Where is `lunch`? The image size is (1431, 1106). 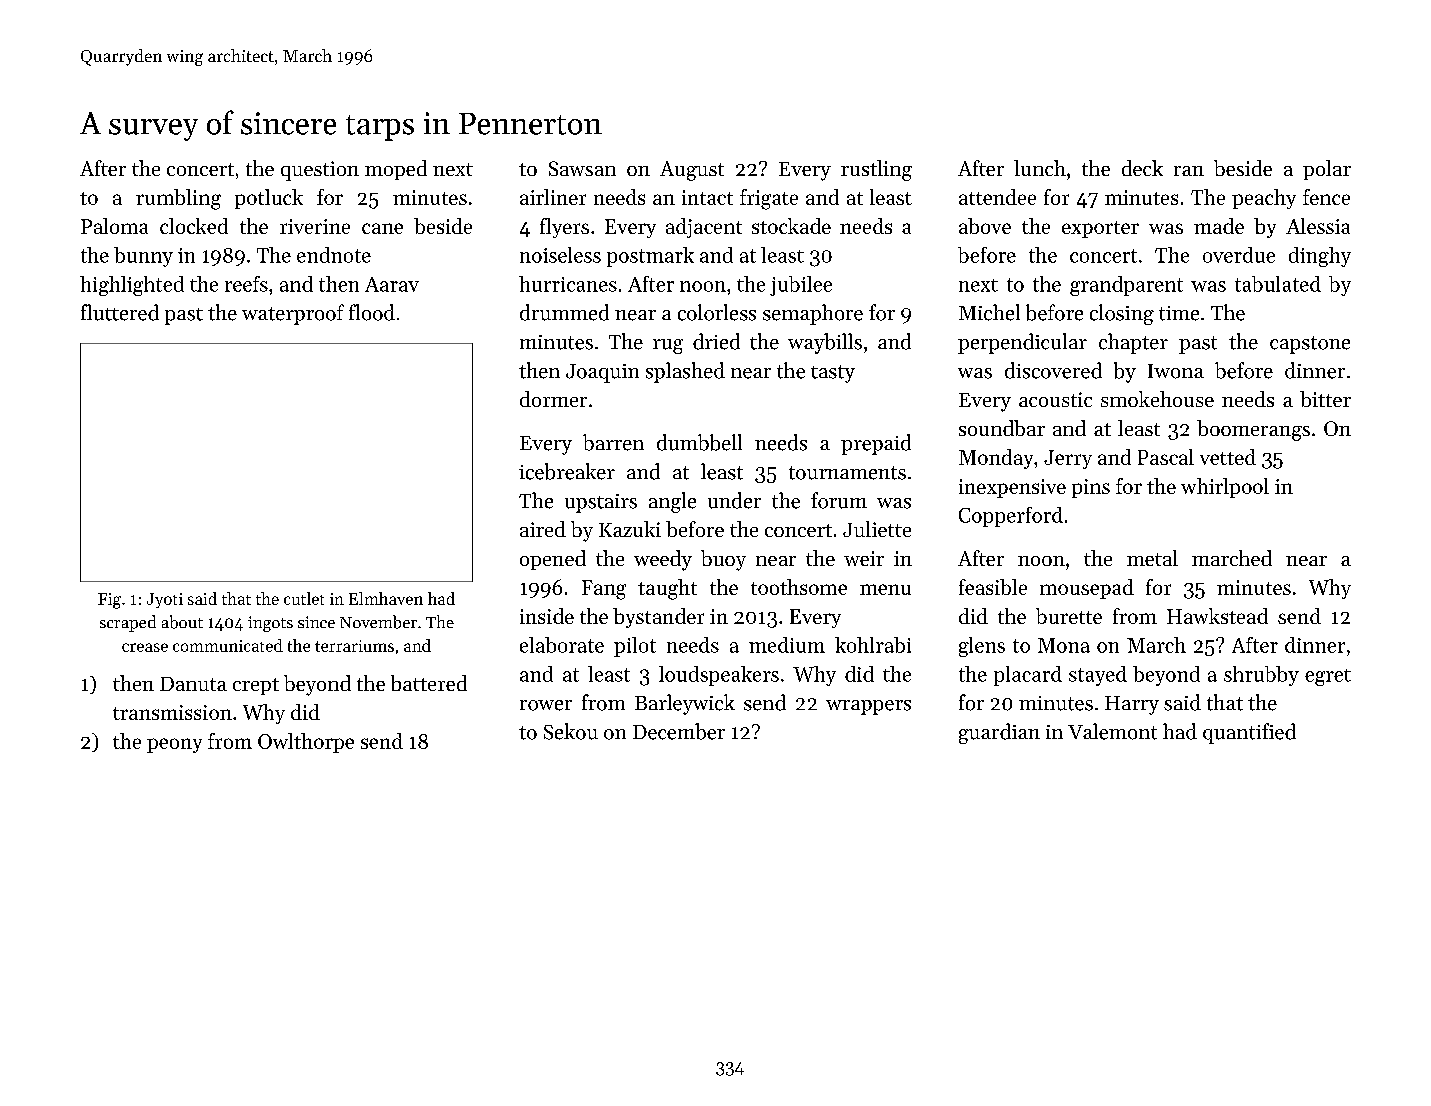 lunch is located at coordinates (1040, 168).
